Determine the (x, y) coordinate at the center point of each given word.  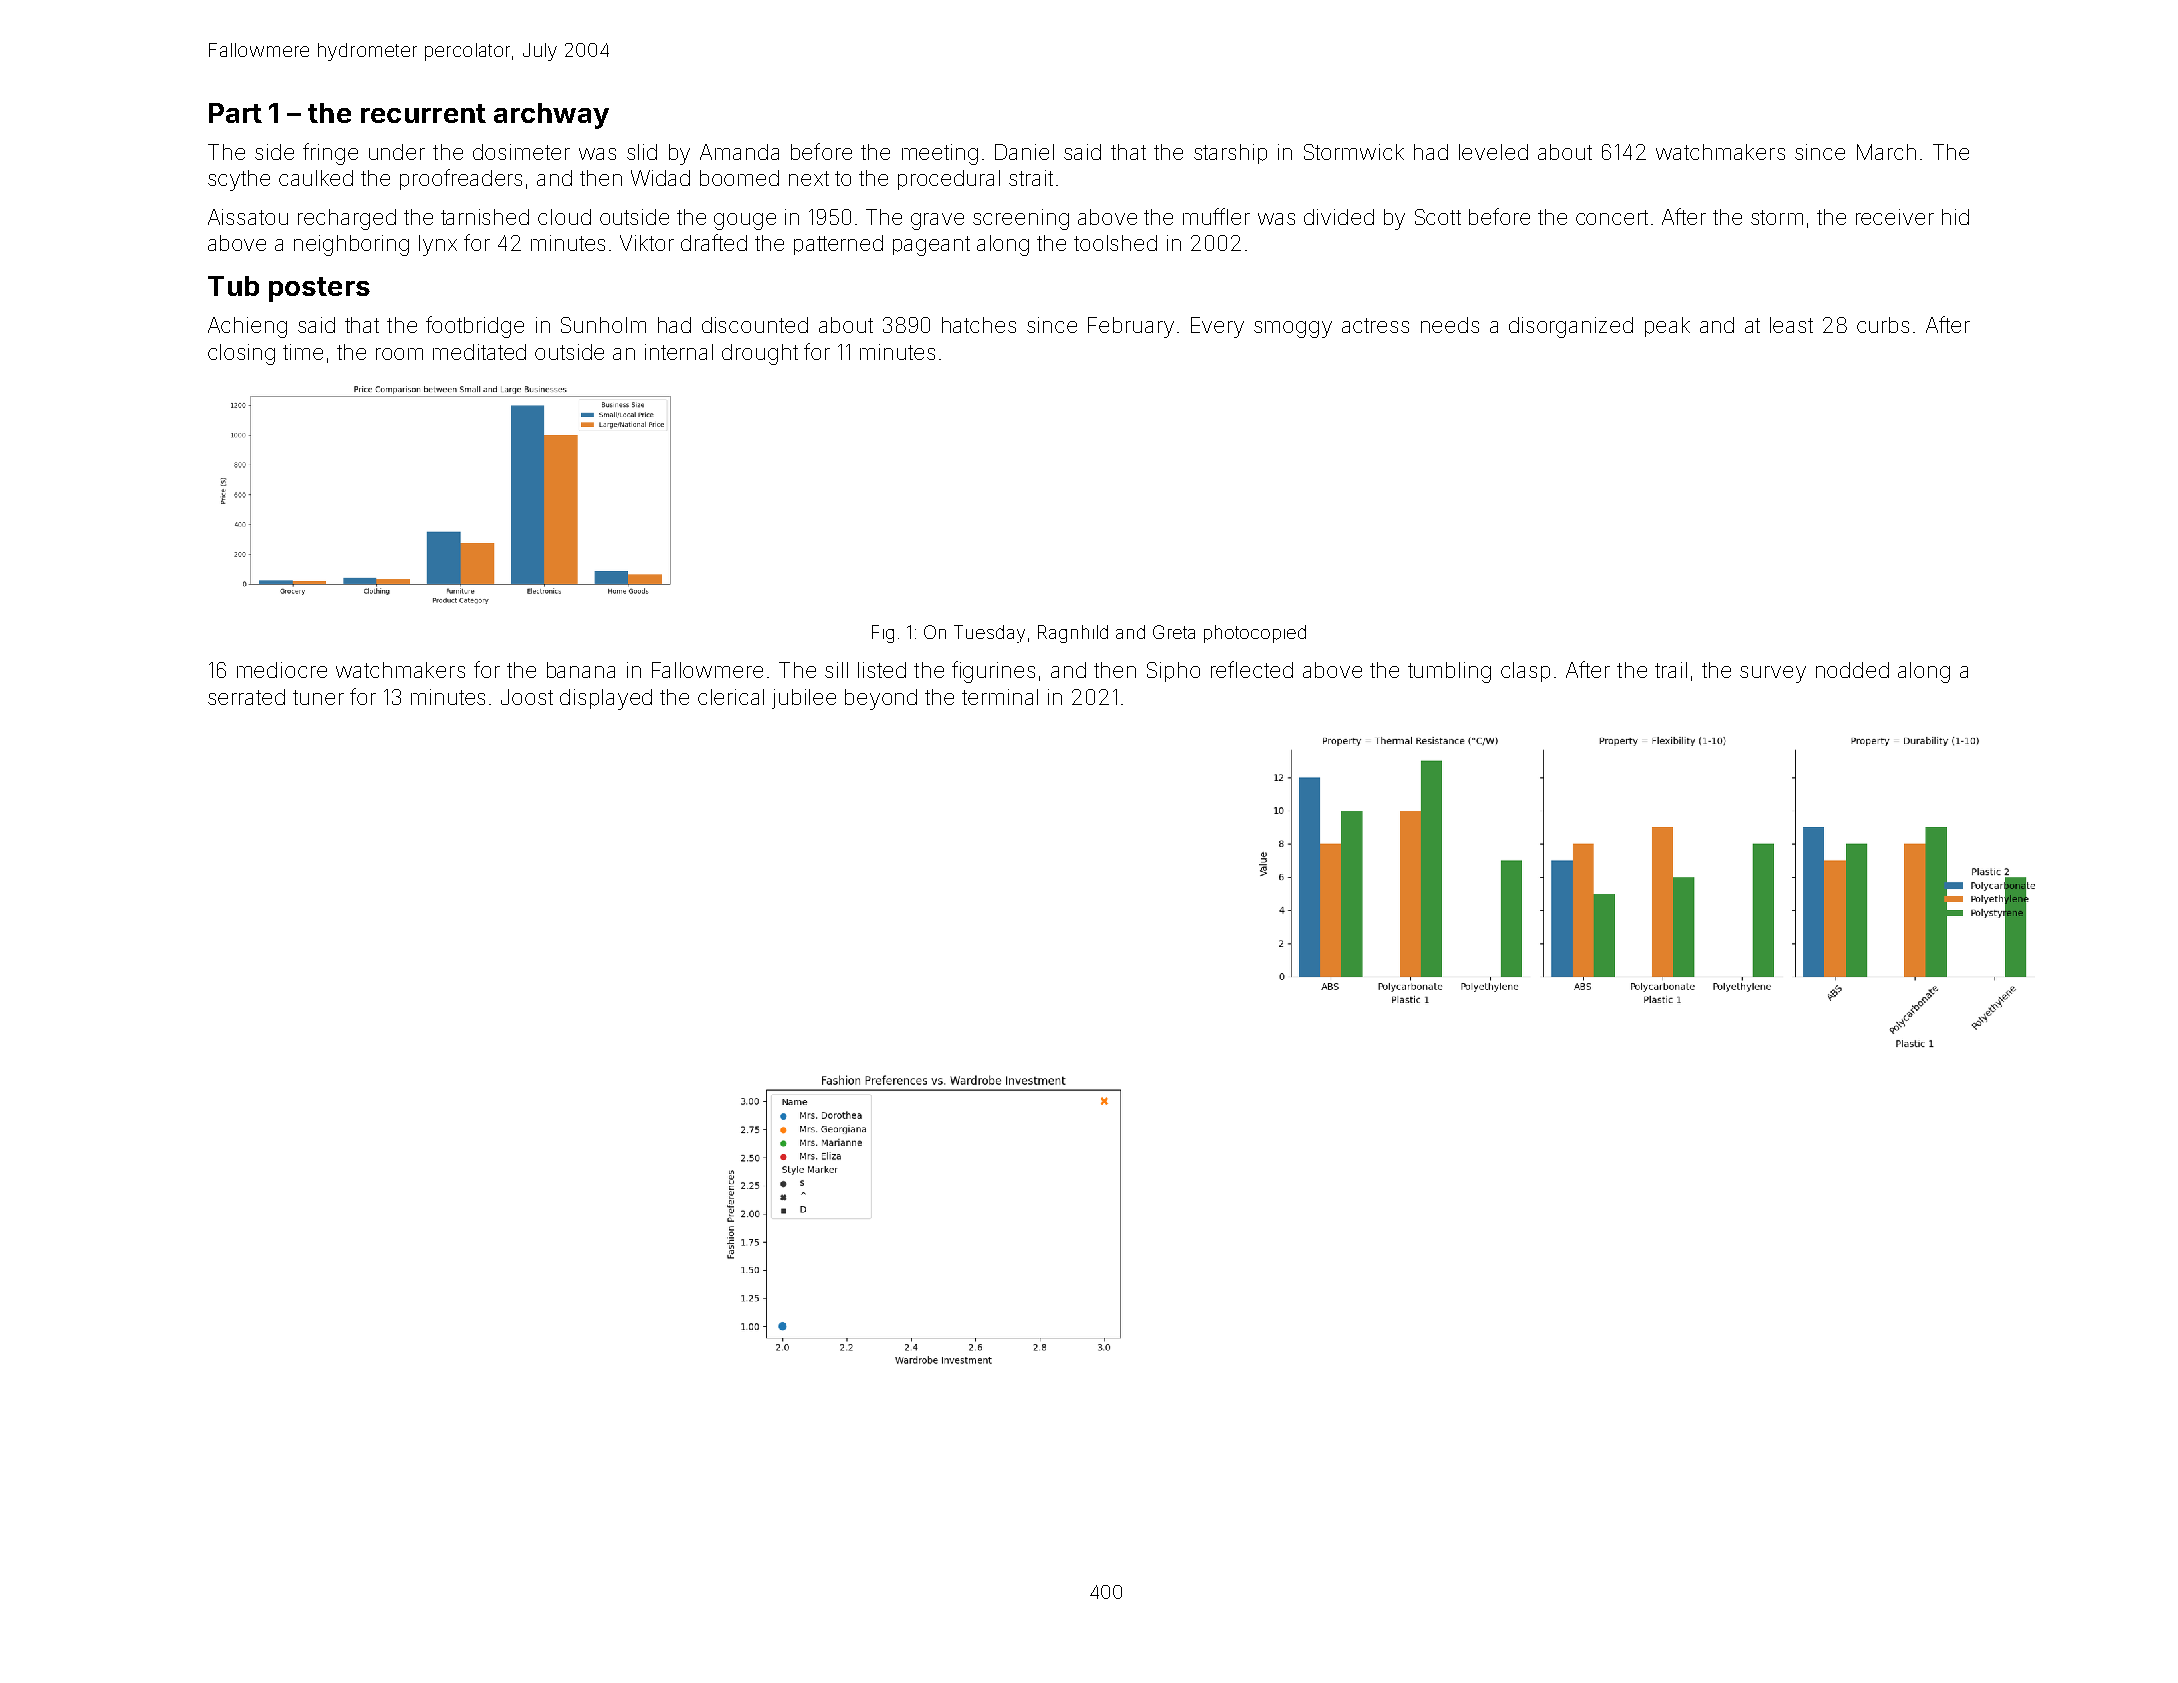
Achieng (247, 327)
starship (1230, 154)
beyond (881, 699)
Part (235, 113)
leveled (1493, 152)
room (399, 354)
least (1791, 325)
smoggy (1293, 329)
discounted (755, 325)
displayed (606, 699)
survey (1773, 674)
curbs (1883, 325)
